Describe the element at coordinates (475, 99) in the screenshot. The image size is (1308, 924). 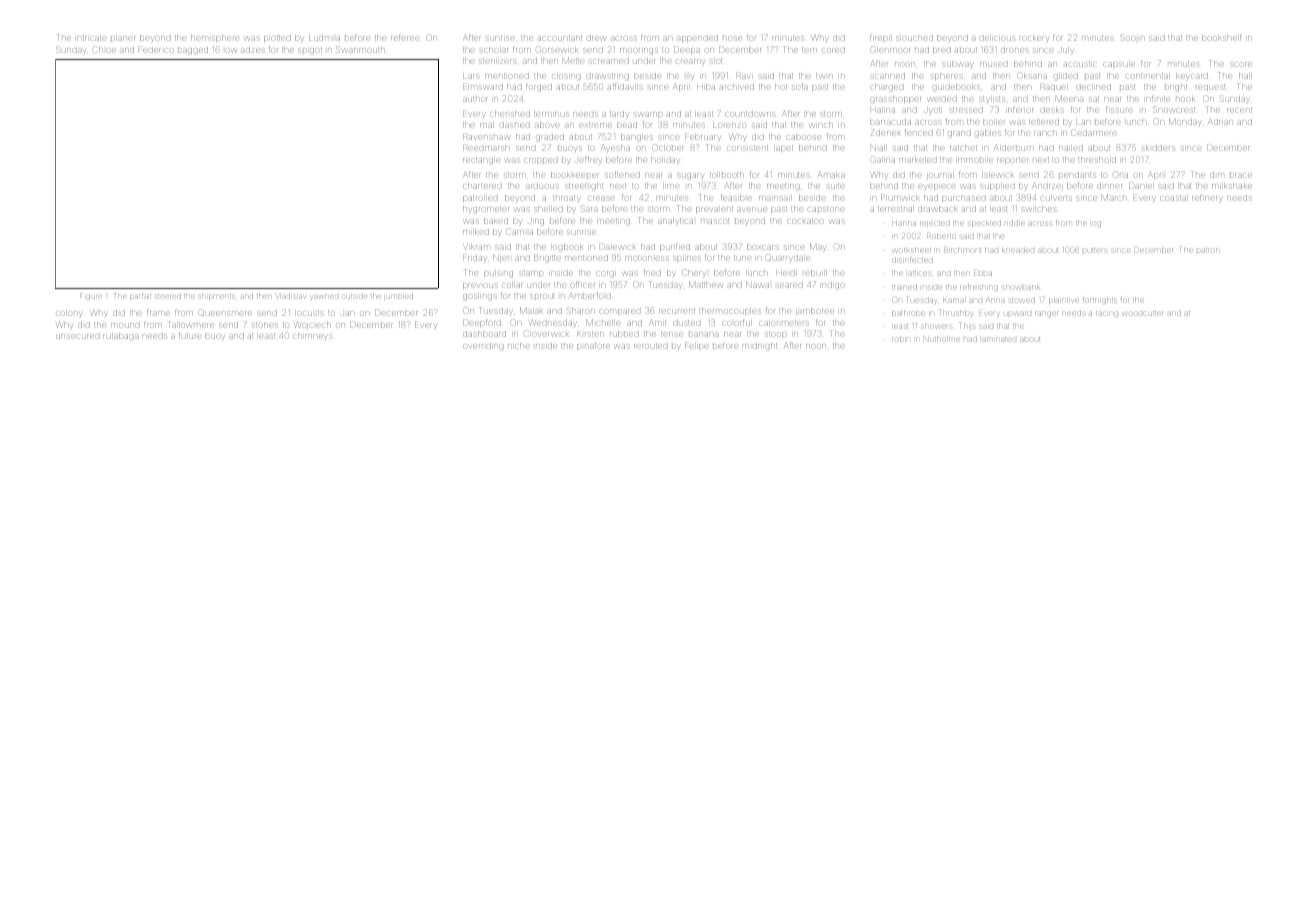
I see `author` at that location.
